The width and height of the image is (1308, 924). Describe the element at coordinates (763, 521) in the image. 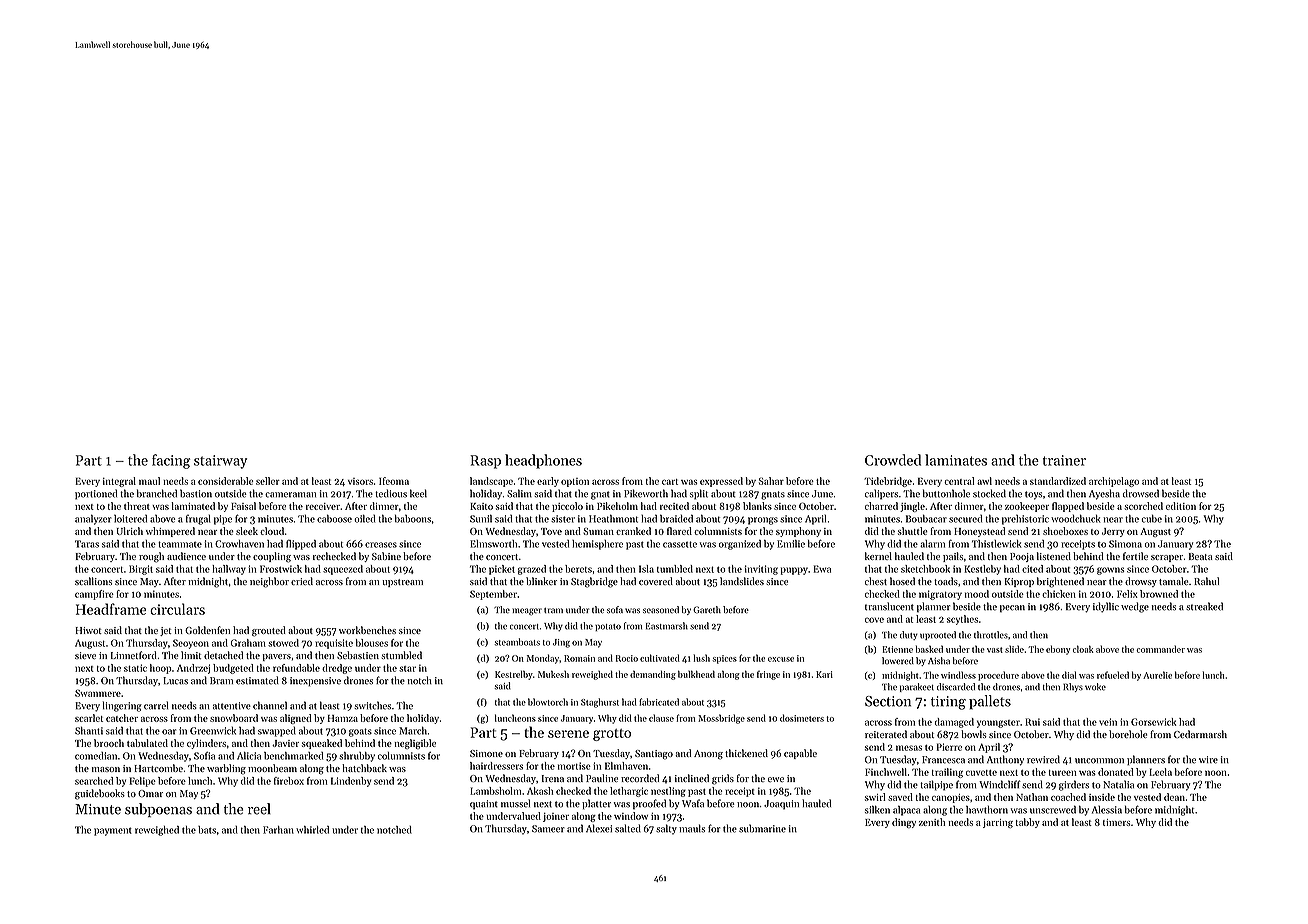

I see `prongs` at that location.
